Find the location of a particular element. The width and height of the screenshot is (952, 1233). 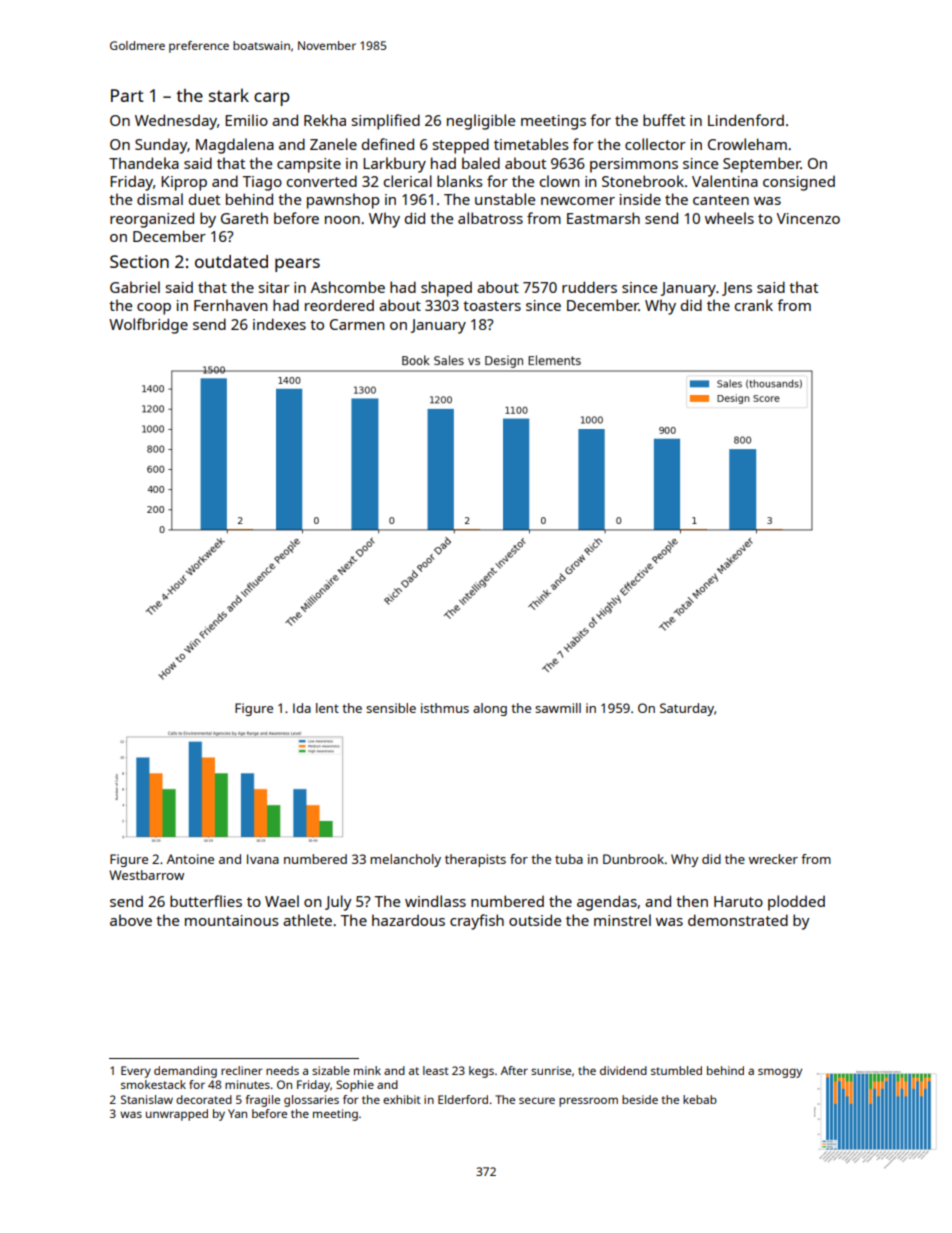

Ivana is located at coordinates (263, 859).
